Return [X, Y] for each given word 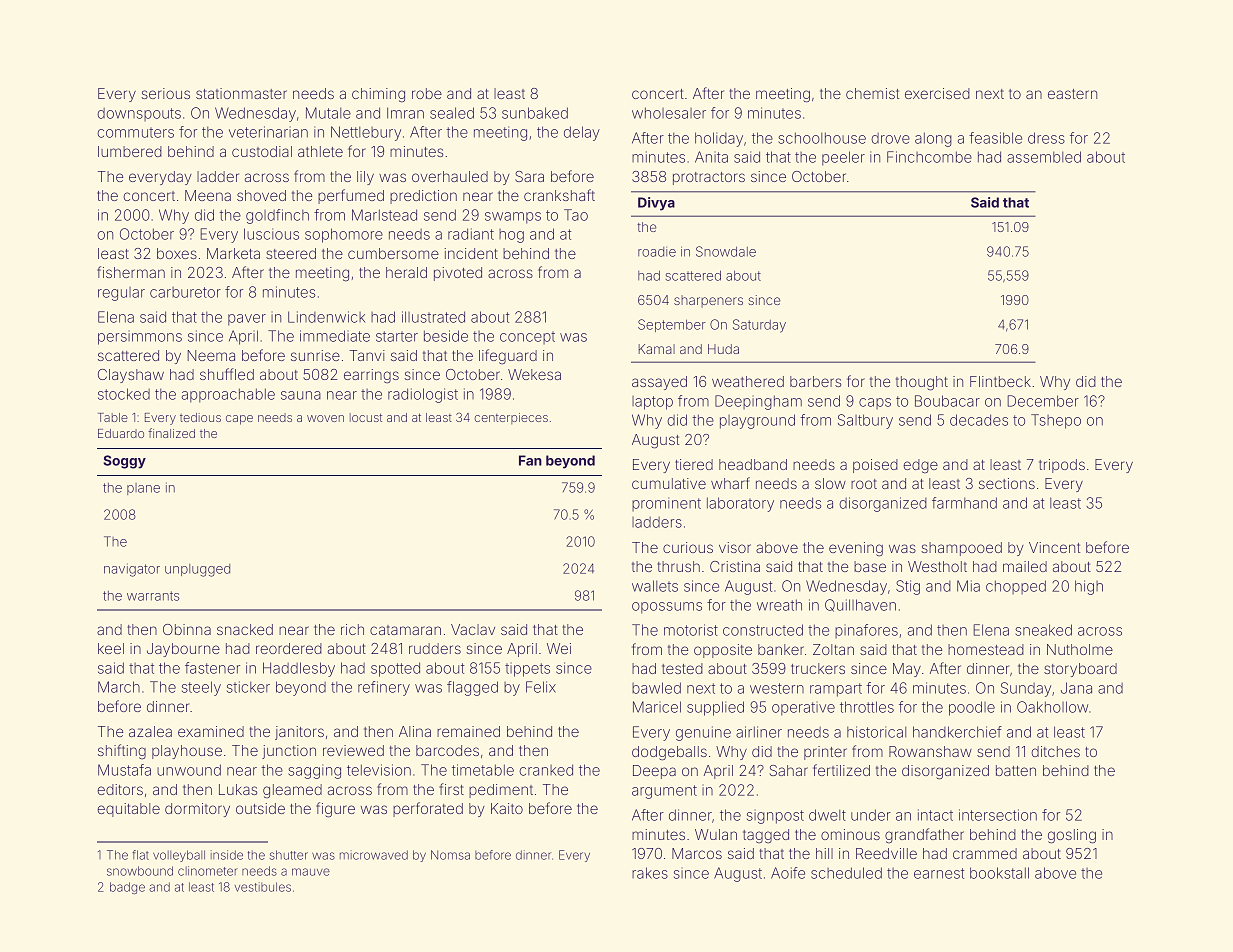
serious [165, 93]
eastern [1072, 94]
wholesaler [669, 113]
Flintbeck [1000, 381]
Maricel [657, 707]
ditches [1055, 751]
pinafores [866, 631]
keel [111, 648]
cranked [546, 770]
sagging [314, 771]
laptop [652, 403]
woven [325, 418]
